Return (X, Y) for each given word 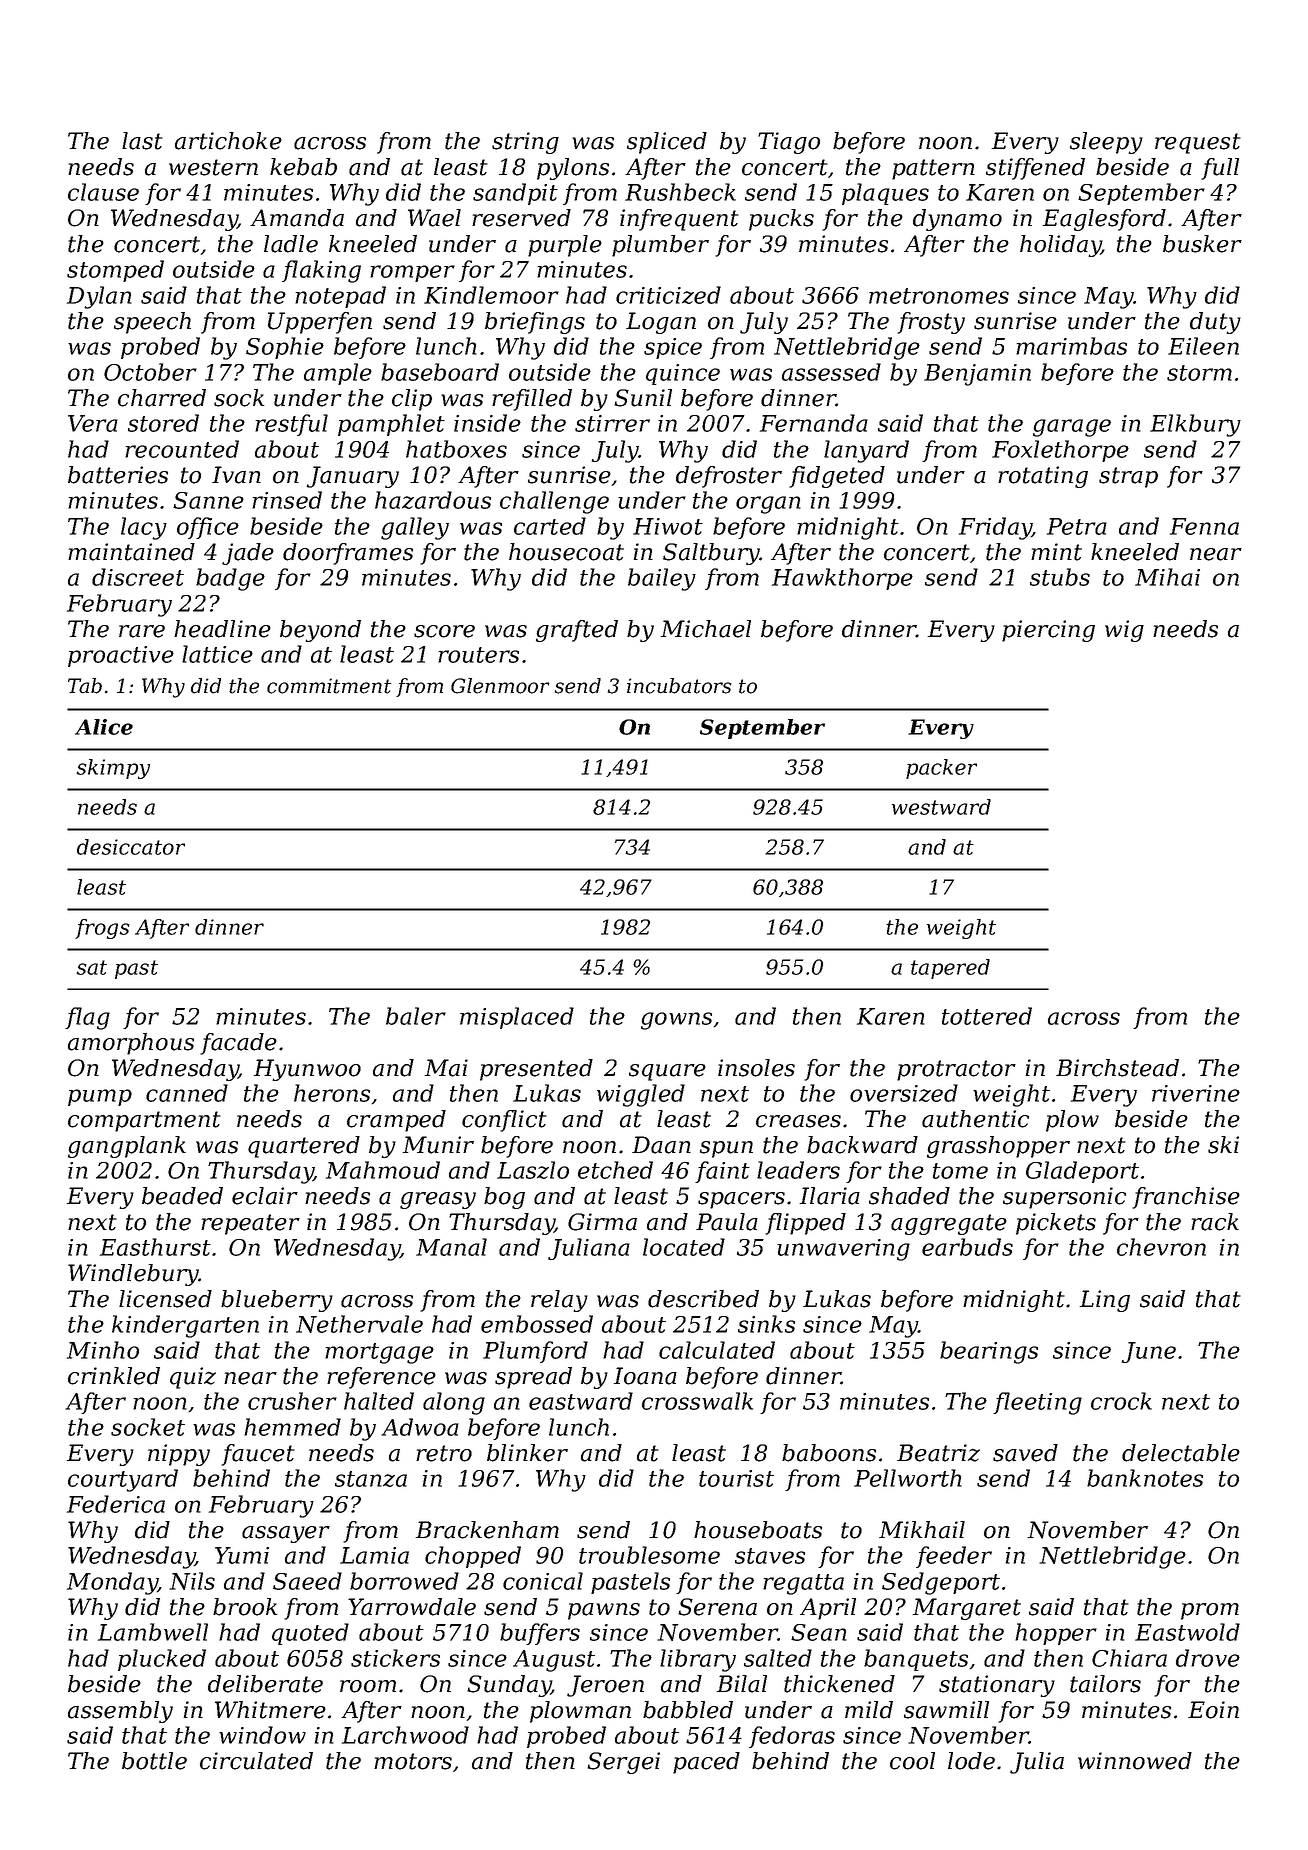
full (1220, 169)
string (525, 143)
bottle (154, 1761)
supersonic (1064, 1198)
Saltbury (711, 554)
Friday (995, 528)
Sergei (623, 1763)
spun (726, 1149)
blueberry (277, 1301)
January (353, 477)
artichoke (228, 141)
